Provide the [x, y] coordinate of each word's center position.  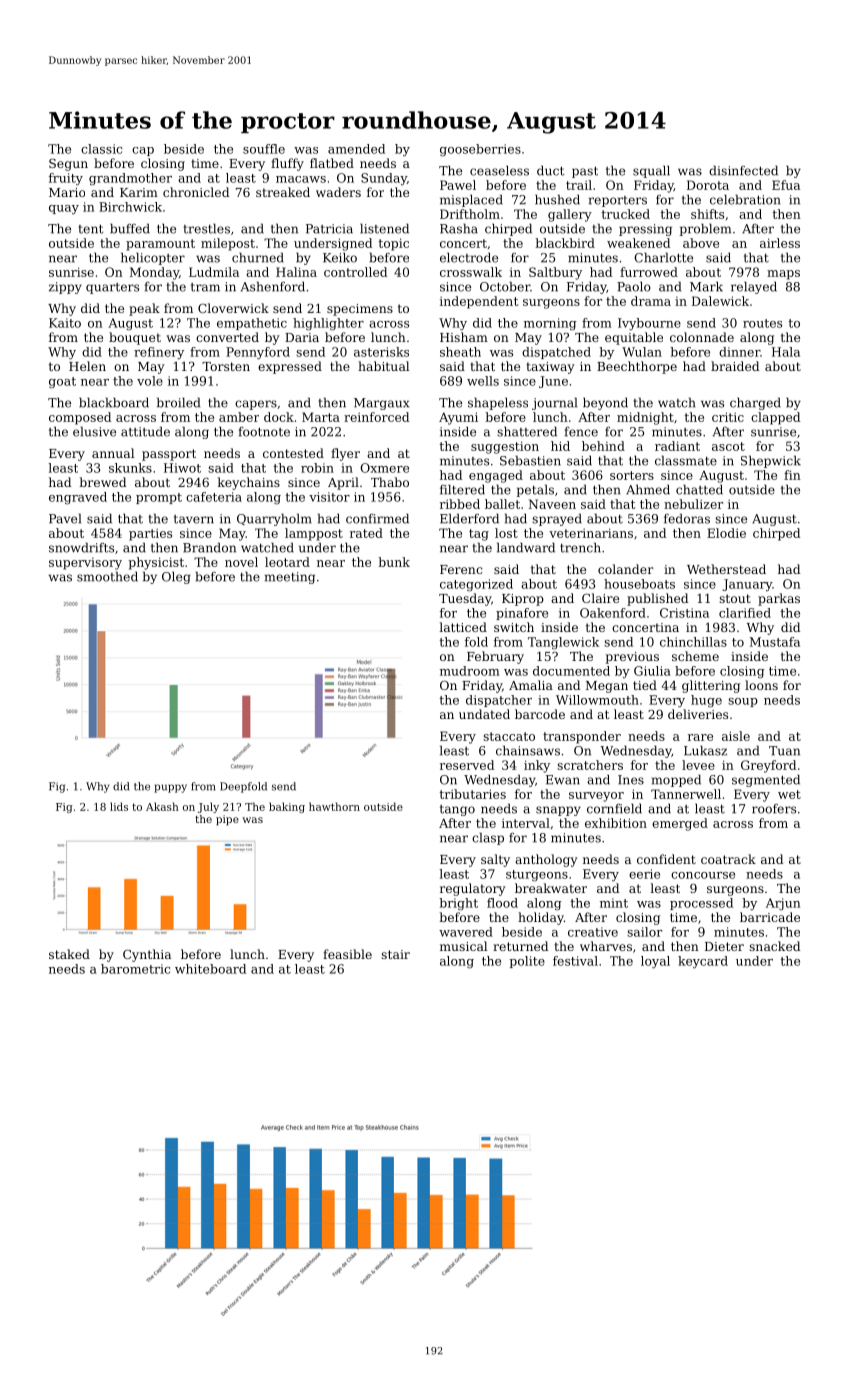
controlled [355, 272]
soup [743, 702]
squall [651, 171]
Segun [68, 164]
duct [550, 170]
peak [144, 309]
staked [69, 954]
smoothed [107, 576]
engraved [78, 498]
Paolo [634, 286]
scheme [695, 656]
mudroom [470, 671]
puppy [170, 788]
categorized [476, 585]
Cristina [684, 613]
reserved [467, 765]
